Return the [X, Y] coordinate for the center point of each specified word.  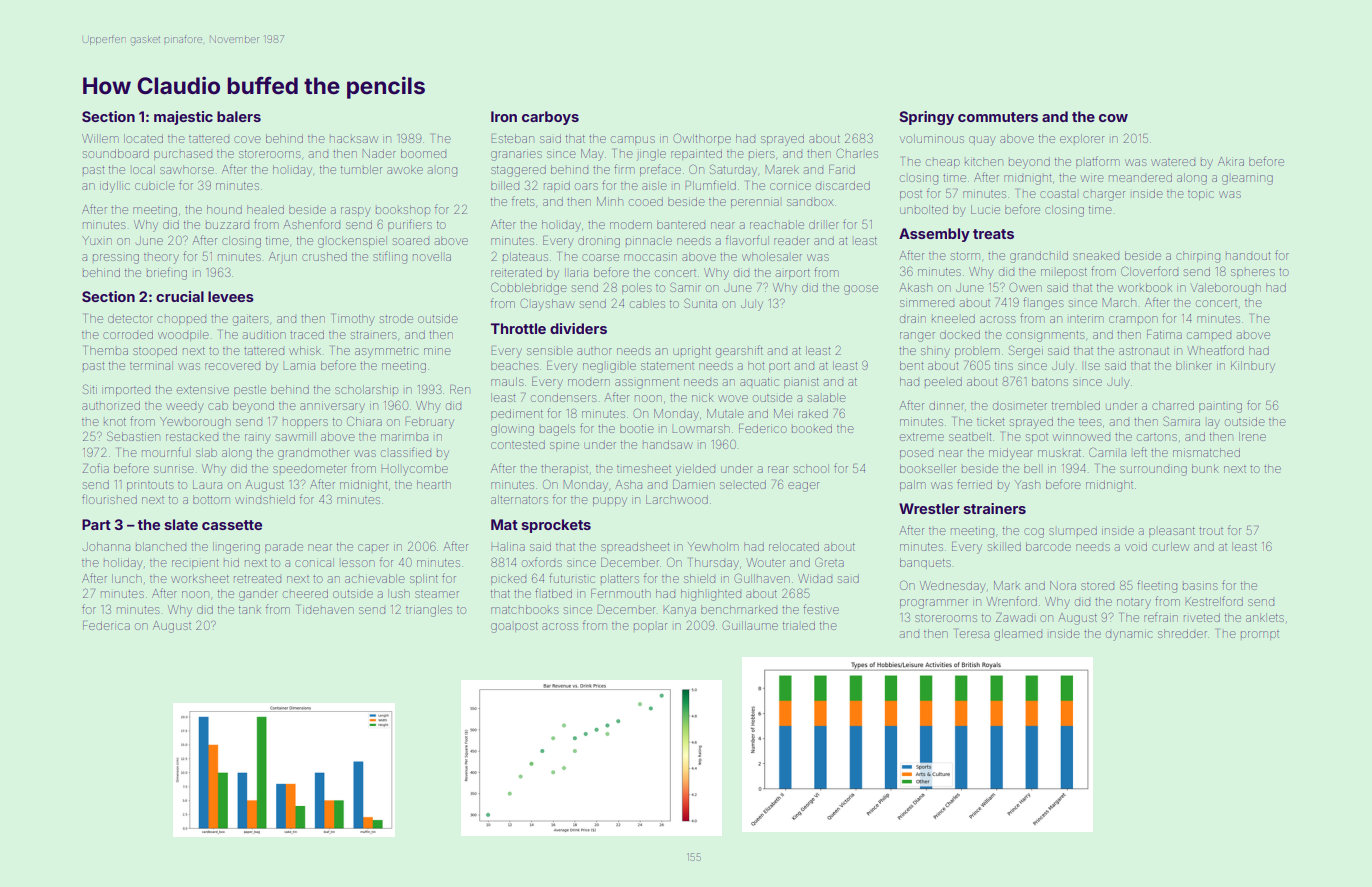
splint [424, 579]
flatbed [553, 593]
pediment [517, 414]
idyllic [115, 187]
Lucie [985, 209]
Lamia [299, 366]
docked [960, 334]
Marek [782, 169]
